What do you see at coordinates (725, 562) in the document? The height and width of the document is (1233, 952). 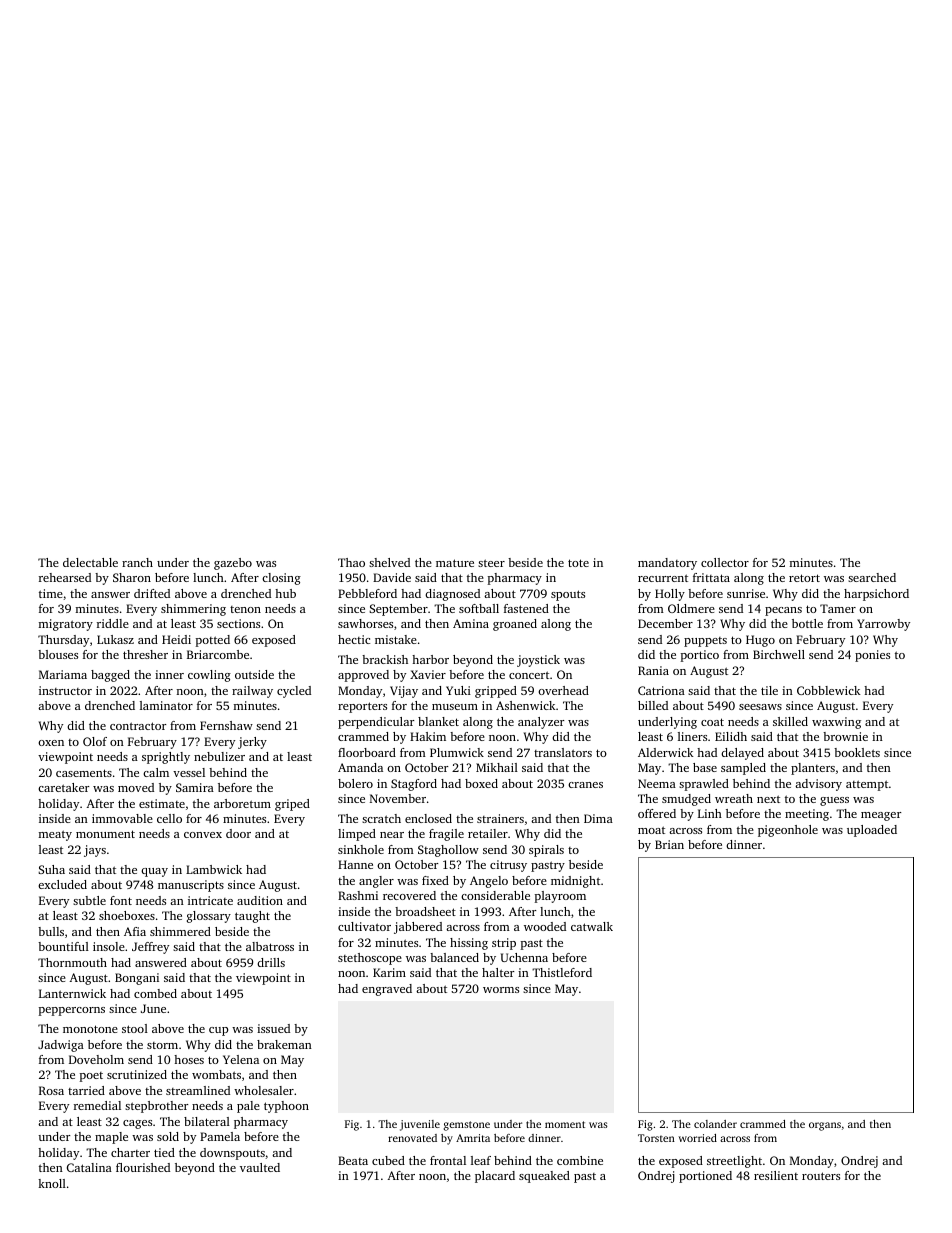 I see `collector` at bounding box center [725, 562].
